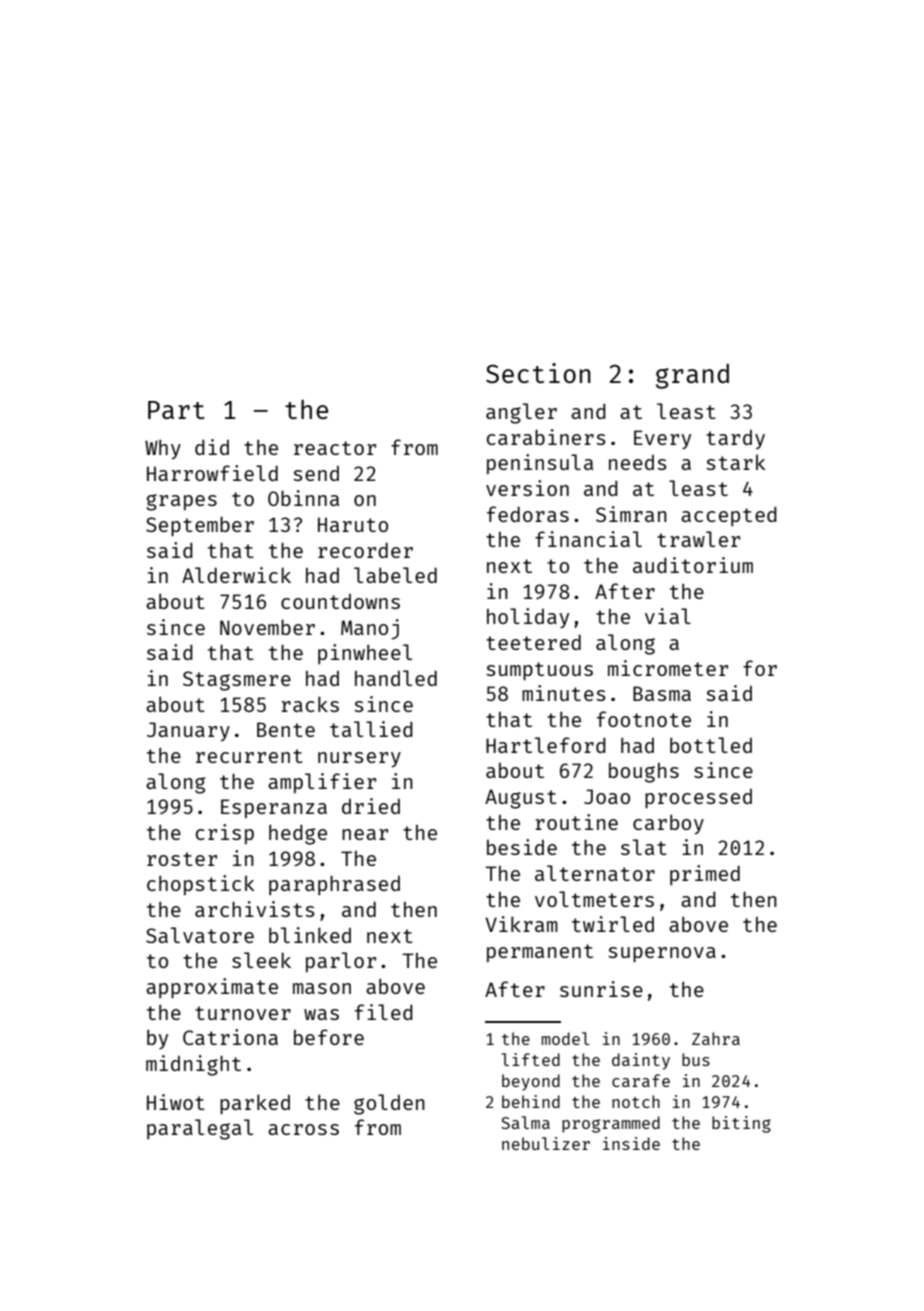  What do you see at coordinates (527, 488) in the screenshot?
I see `version` at bounding box center [527, 488].
